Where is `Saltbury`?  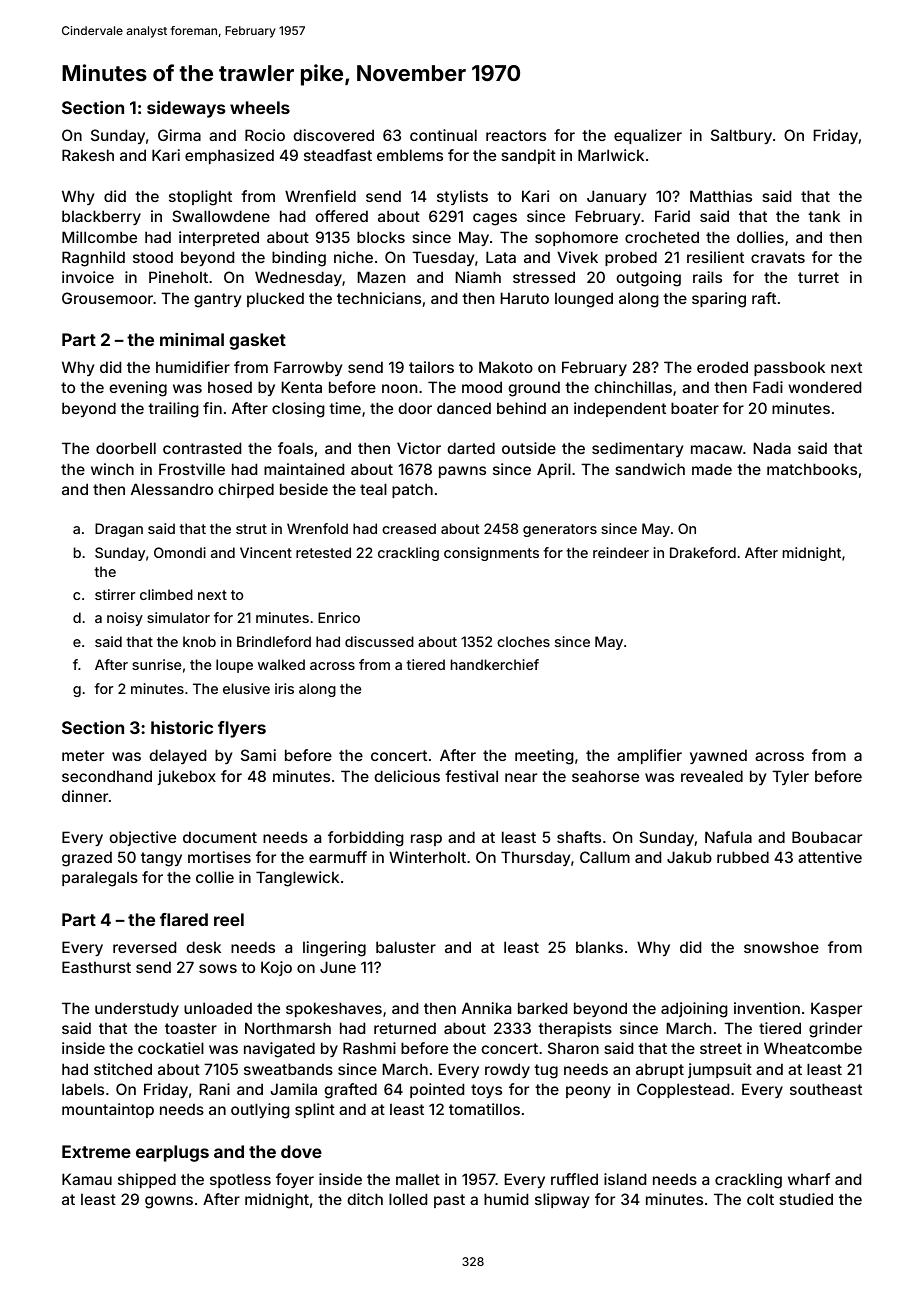 Saltbury is located at coordinates (741, 136).
